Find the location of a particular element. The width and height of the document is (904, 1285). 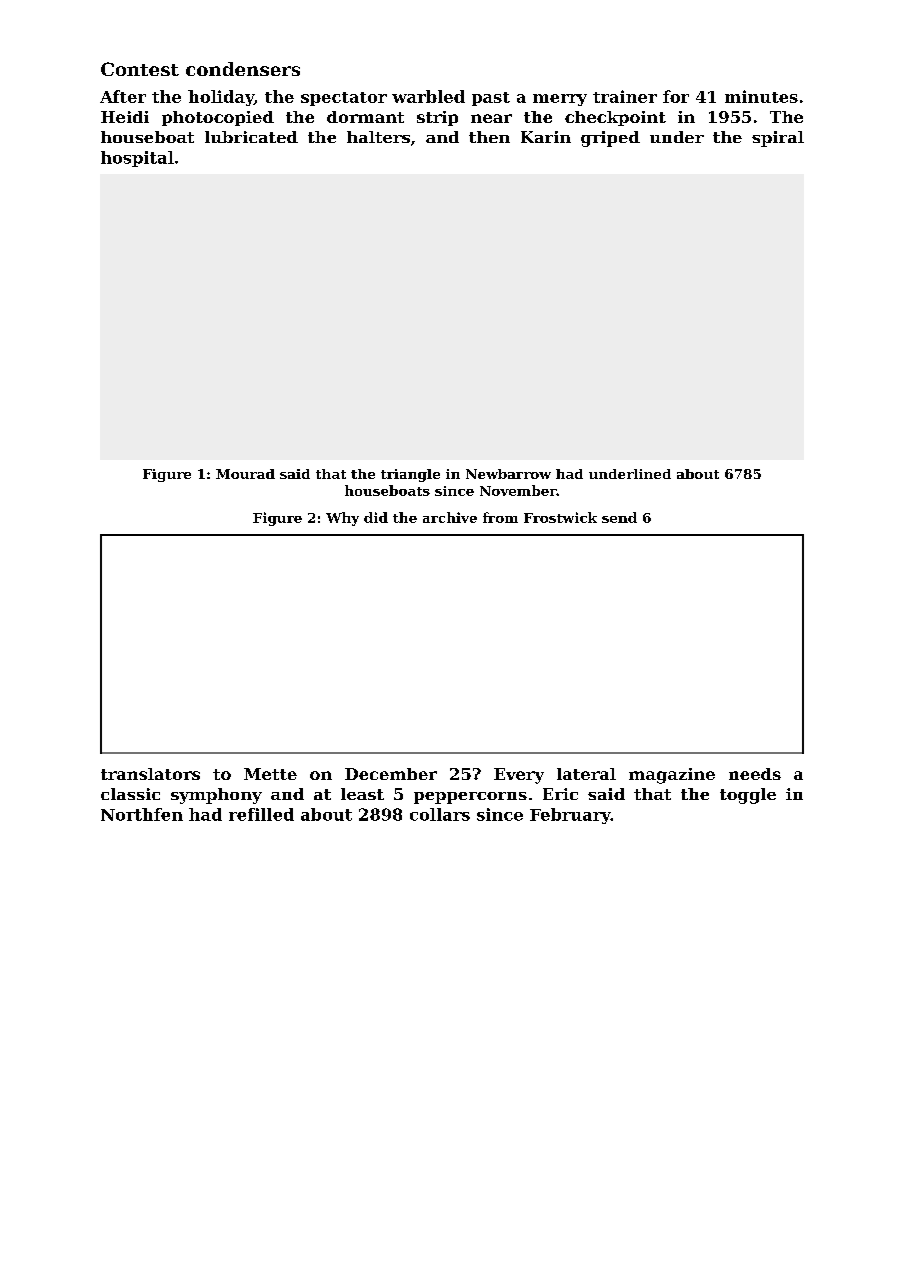

magazine is located at coordinates (672, 776).
